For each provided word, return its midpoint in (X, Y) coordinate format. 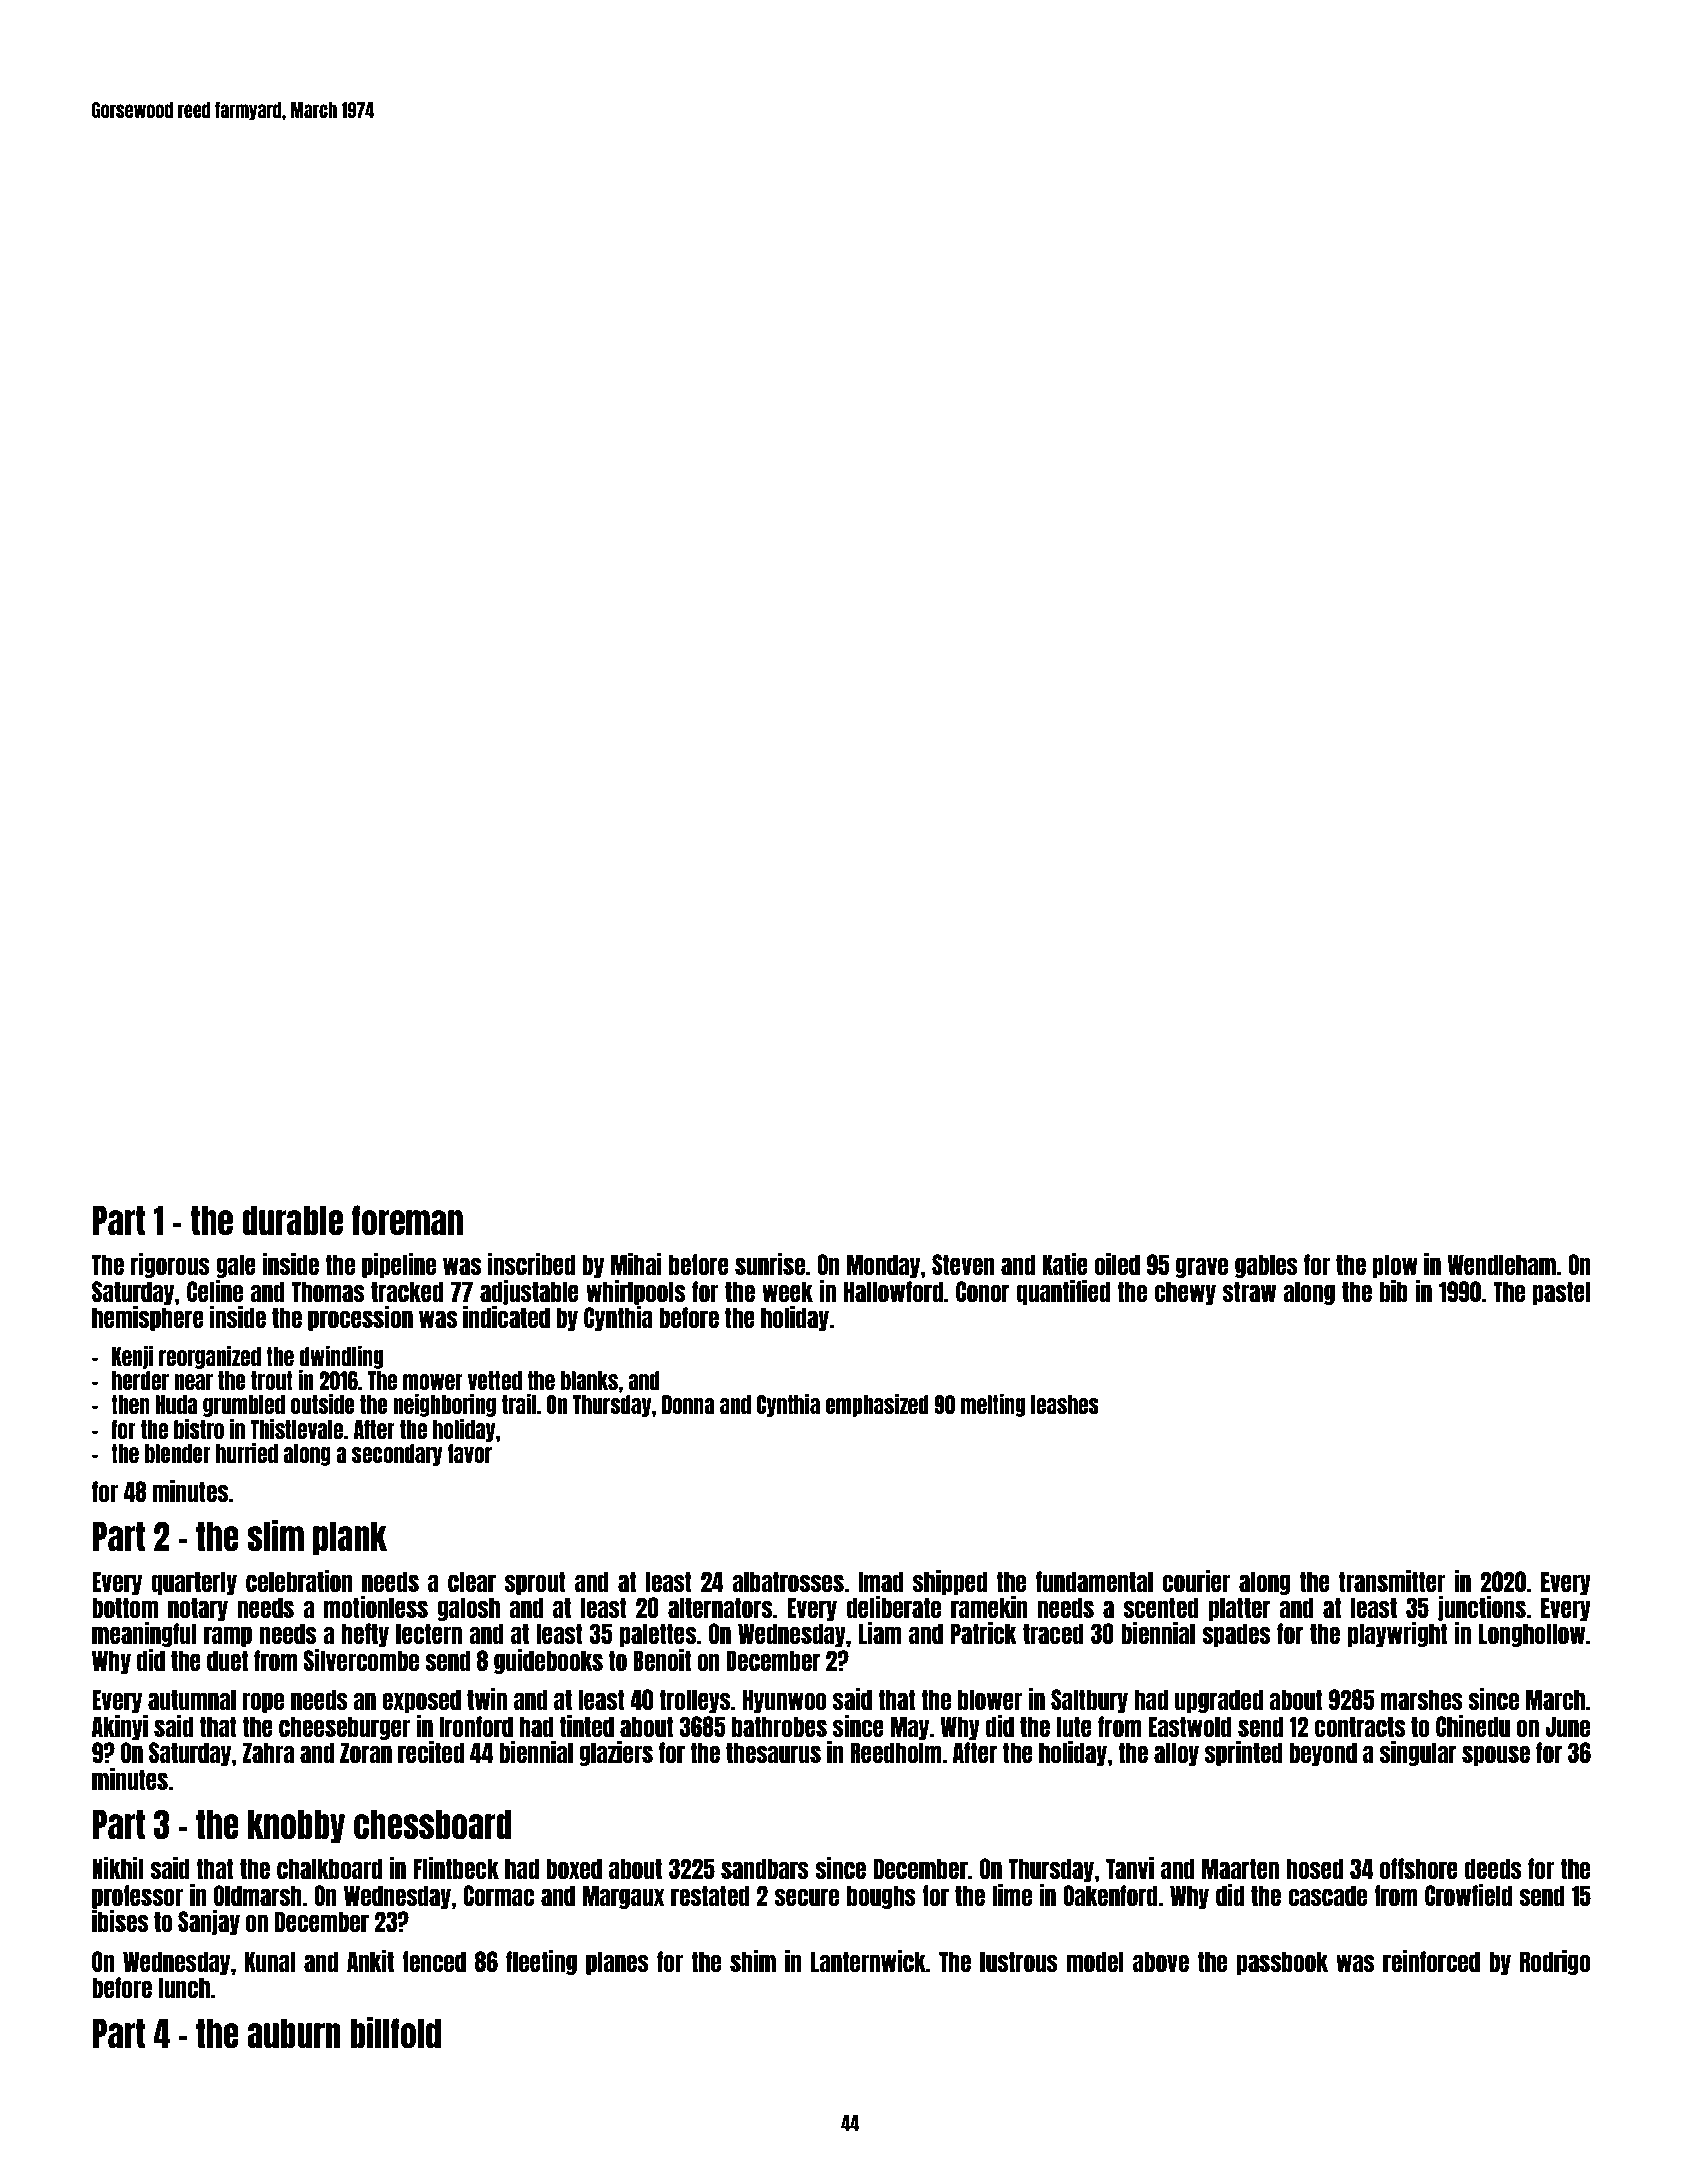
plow (1395, 1266)
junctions (1482, 1608)
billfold (395, 2032)
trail (519, 1404)
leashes (1065, 1404)
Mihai (636, 1264)
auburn (294, 2033)
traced (1053, 1633)
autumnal (192, 1699)
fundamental (1094, 1581)
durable (292, 1220)
